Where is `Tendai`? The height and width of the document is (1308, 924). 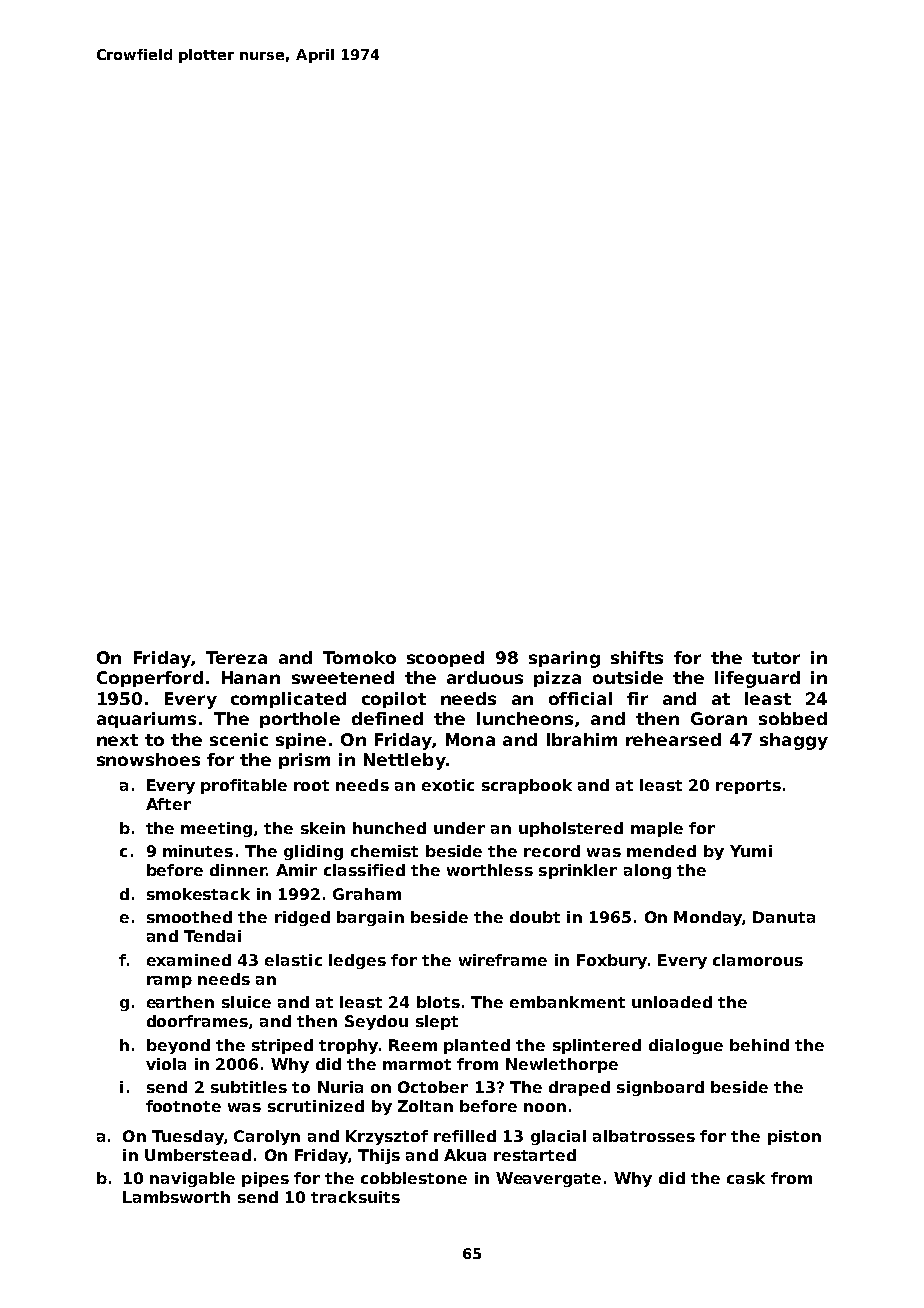
Tendai is located at coordinates (212, 936).
